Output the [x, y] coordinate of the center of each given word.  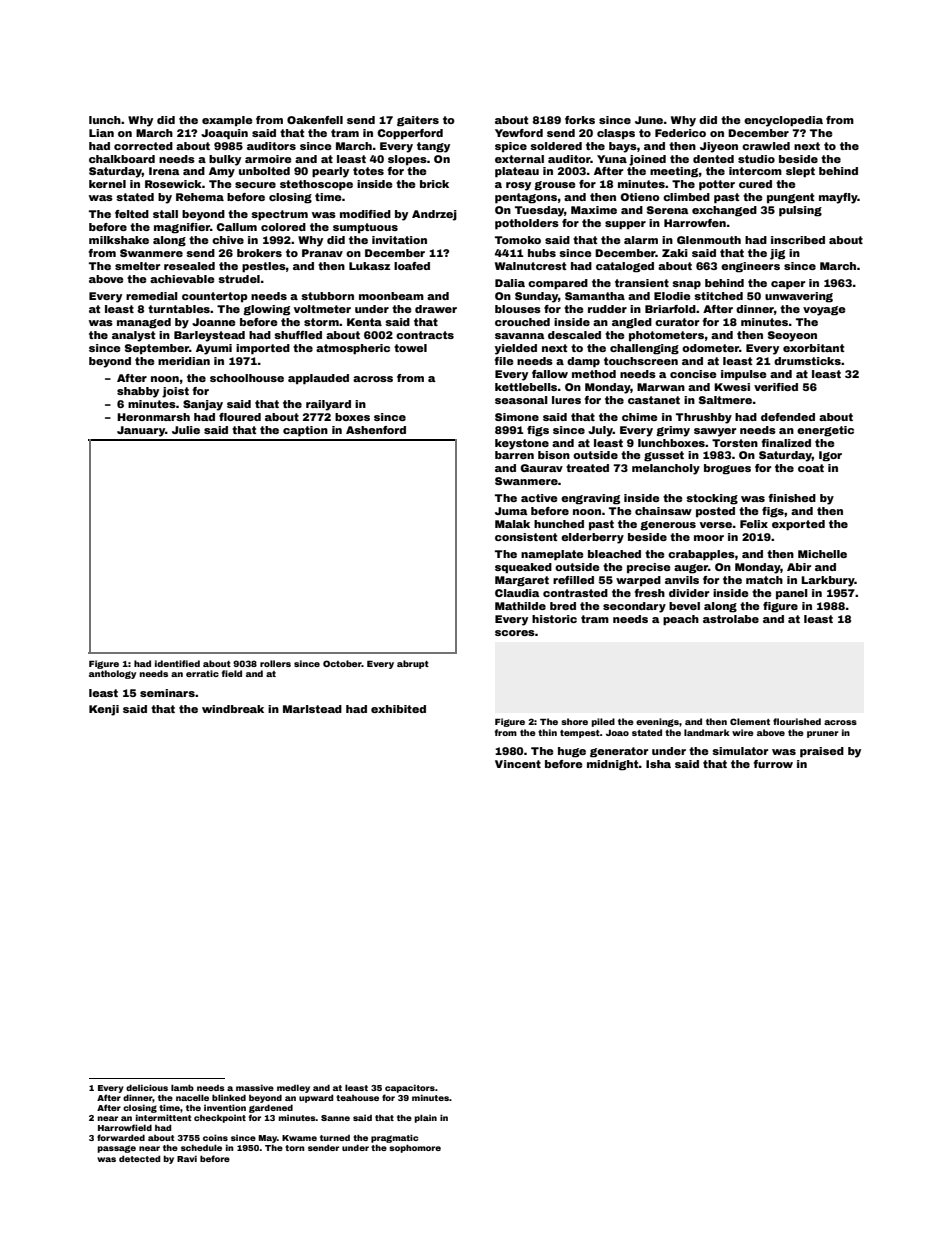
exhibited [398, 709]
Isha [658, 764]
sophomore [415, 1148]
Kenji [104, 710]
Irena [164, 171]
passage [116, 1149]
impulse [744, 375]
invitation [399, 240]
